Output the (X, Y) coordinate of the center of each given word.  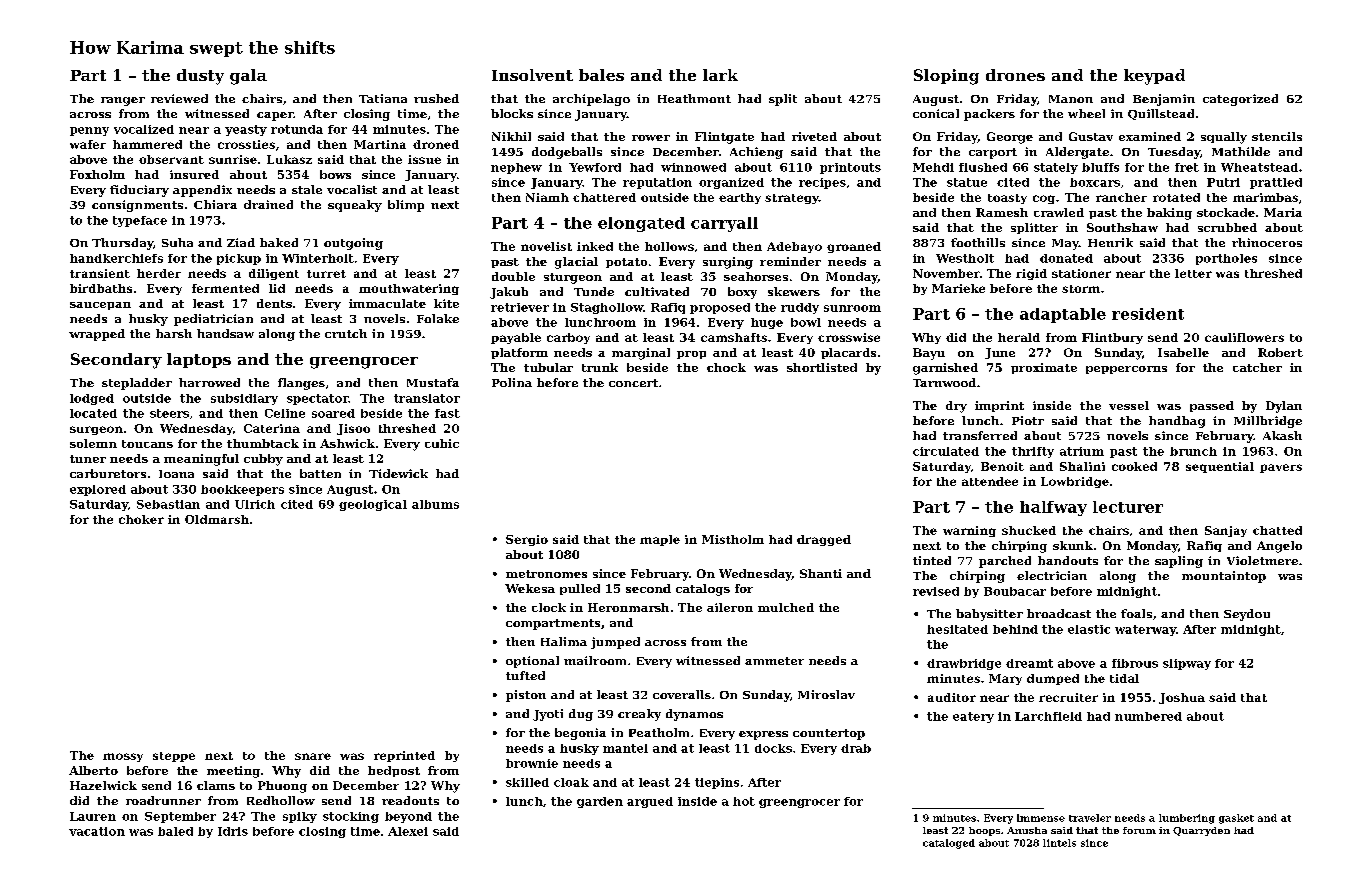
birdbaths (101, 288)
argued (650, 802)
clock (549, 607)
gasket (1236, 819)
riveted (814, 136)
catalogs (703, 590)
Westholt (965, 258)
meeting (233, 772)
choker (141, 519)
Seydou (1247, 615)
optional (532, 662)
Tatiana (383, 98)
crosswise (849, 337)
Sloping (946, 77)
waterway (1145, 630)
